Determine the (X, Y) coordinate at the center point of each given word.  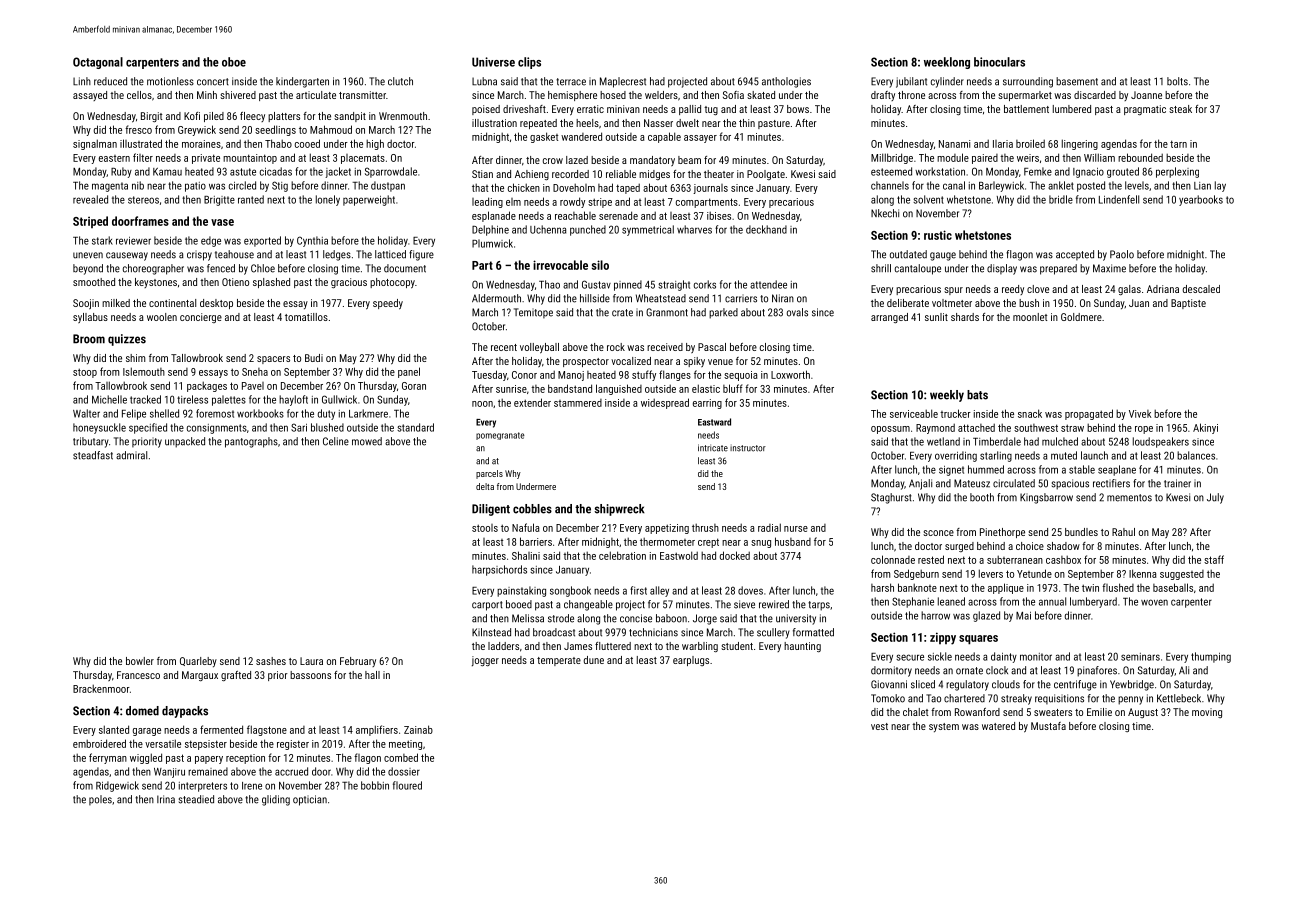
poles (100, 800)
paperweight (369, 200)
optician (310, 800)
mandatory (652, 161)
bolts (1177, 81)
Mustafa (1048, 726)
